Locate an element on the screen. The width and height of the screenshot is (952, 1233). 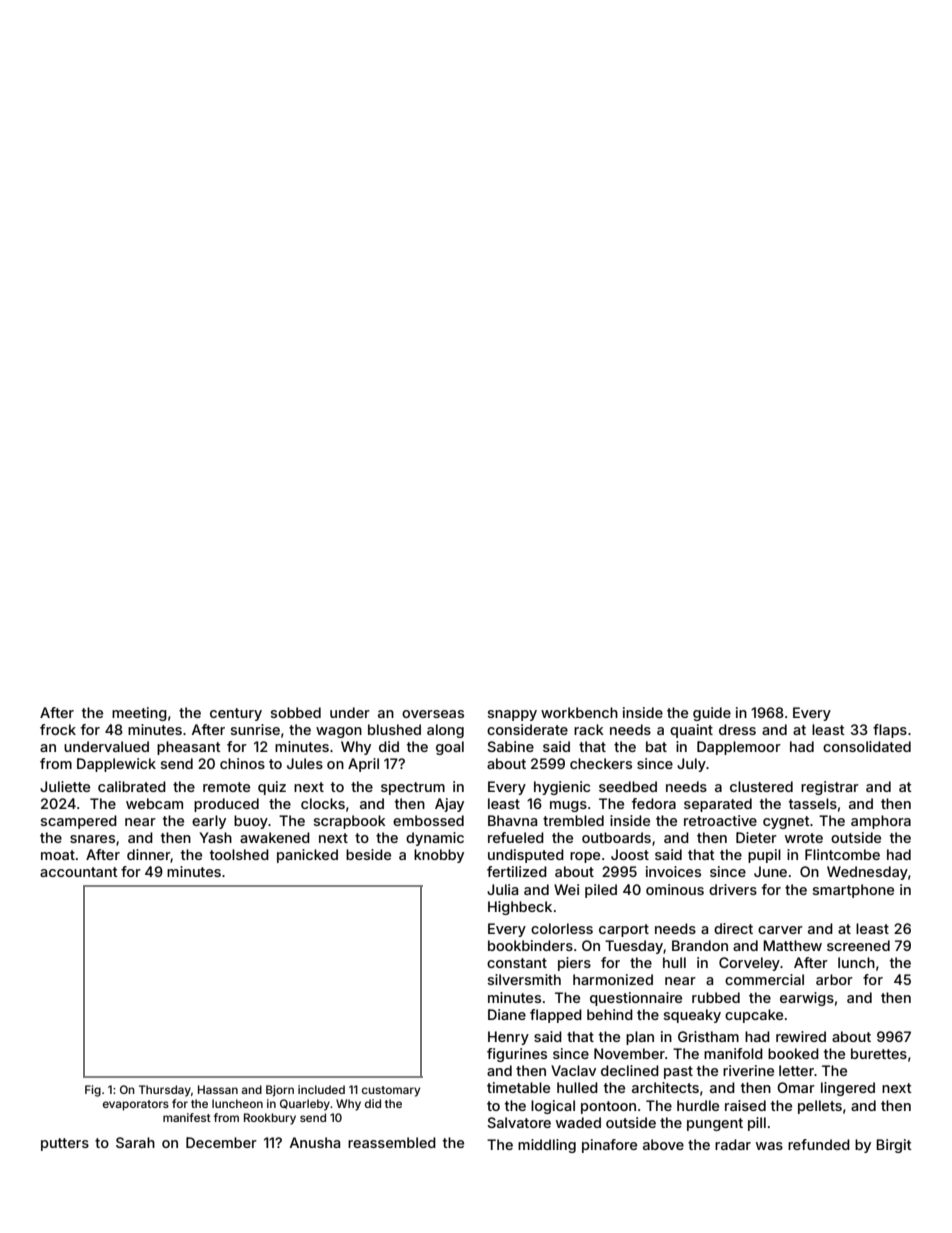
Thursday is located at coordinates (165, 1091).
